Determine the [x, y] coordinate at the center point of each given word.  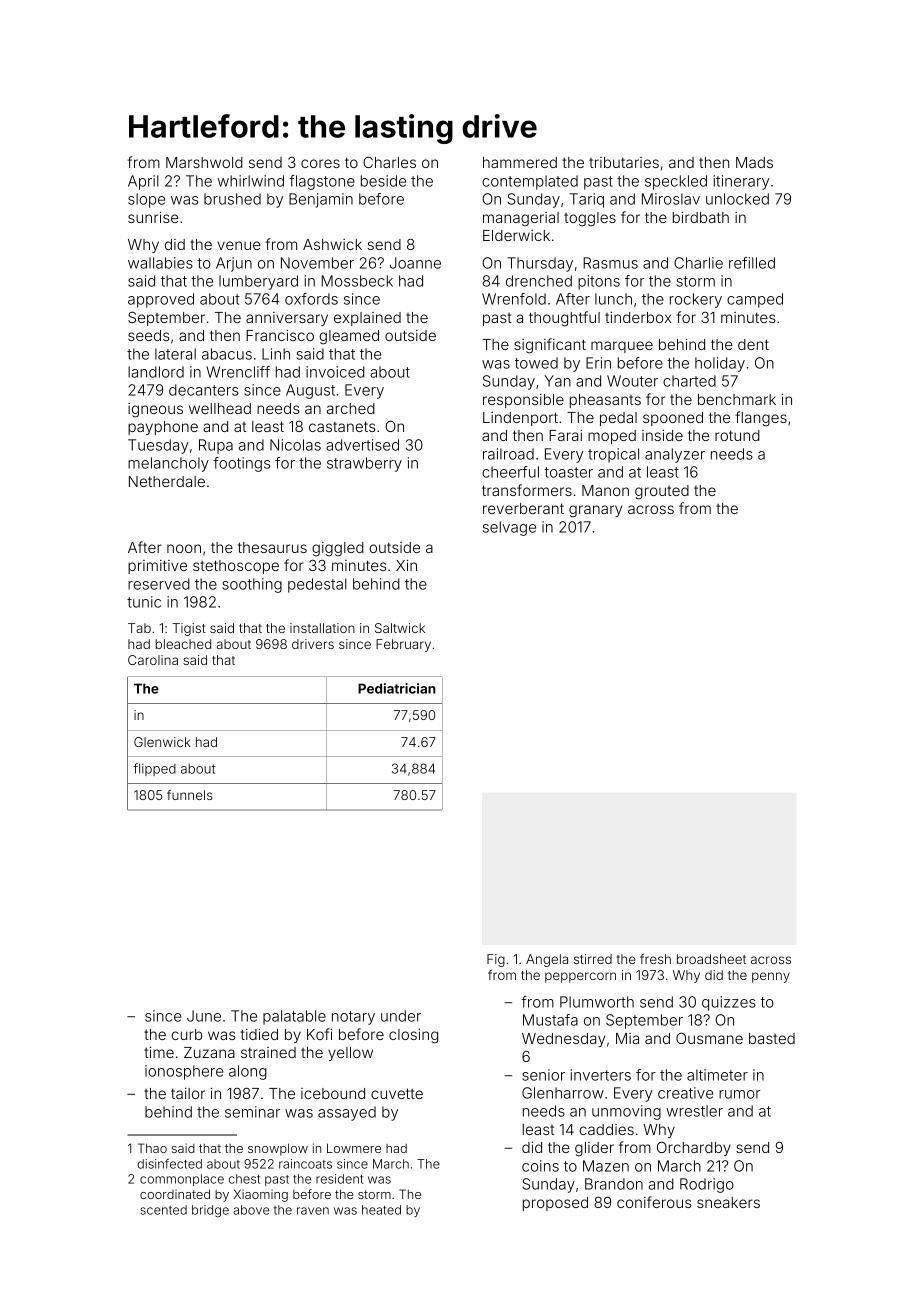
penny [771, 977]
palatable [294, 1017]
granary [595, 511]
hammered [520, 162]
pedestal [317, 585]
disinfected [169, 1164]
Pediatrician [397, 688]
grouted [662, 492]
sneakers [728, 1202]
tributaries [624, 162]
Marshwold [204, 162]
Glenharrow [563, 1093]
